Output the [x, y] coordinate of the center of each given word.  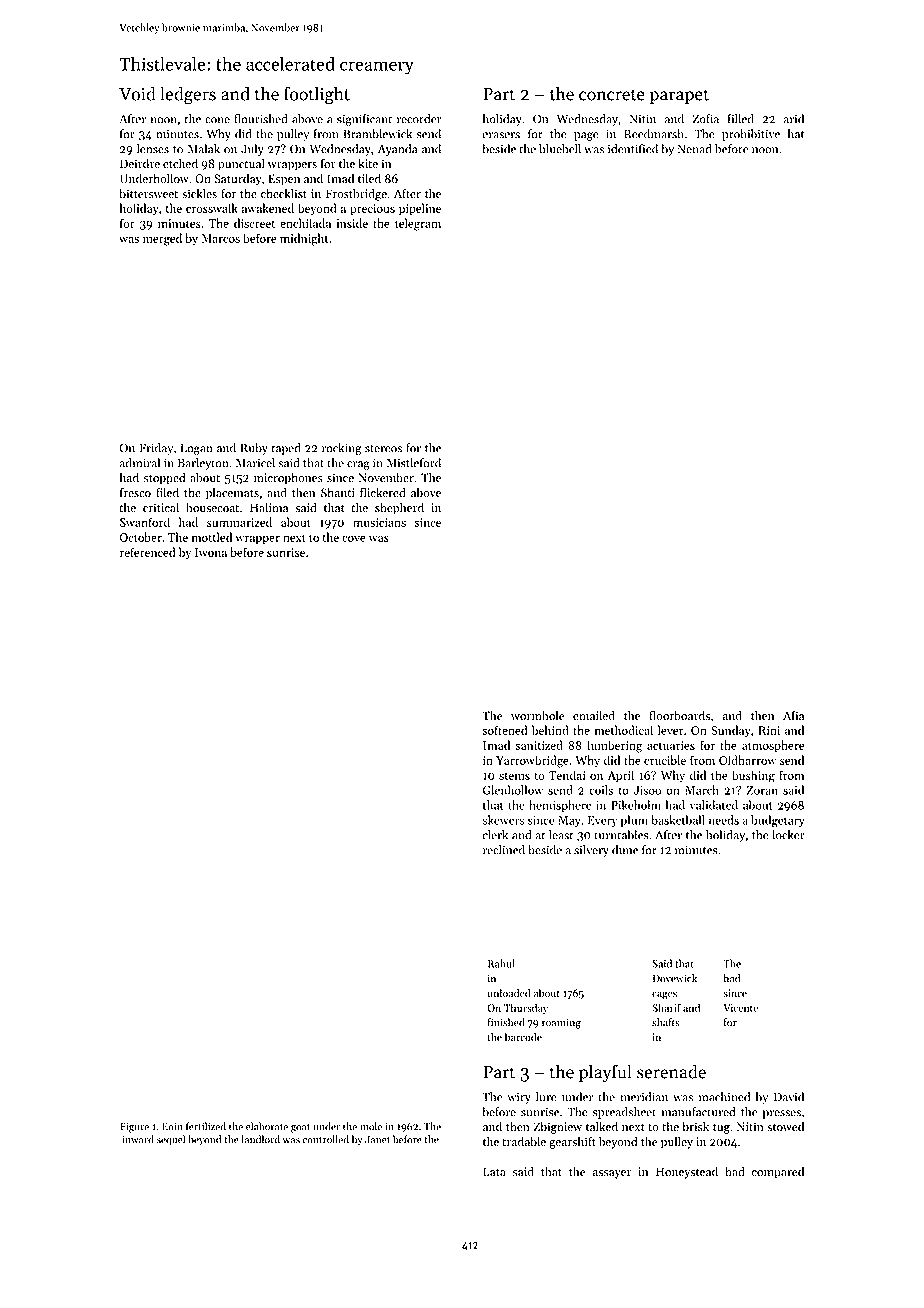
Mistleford [414, 463]
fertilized [206, 1126]
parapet [679, 96]
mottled [211, 537]
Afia [793, 715]
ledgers [188, 95]
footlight [317, 95]
